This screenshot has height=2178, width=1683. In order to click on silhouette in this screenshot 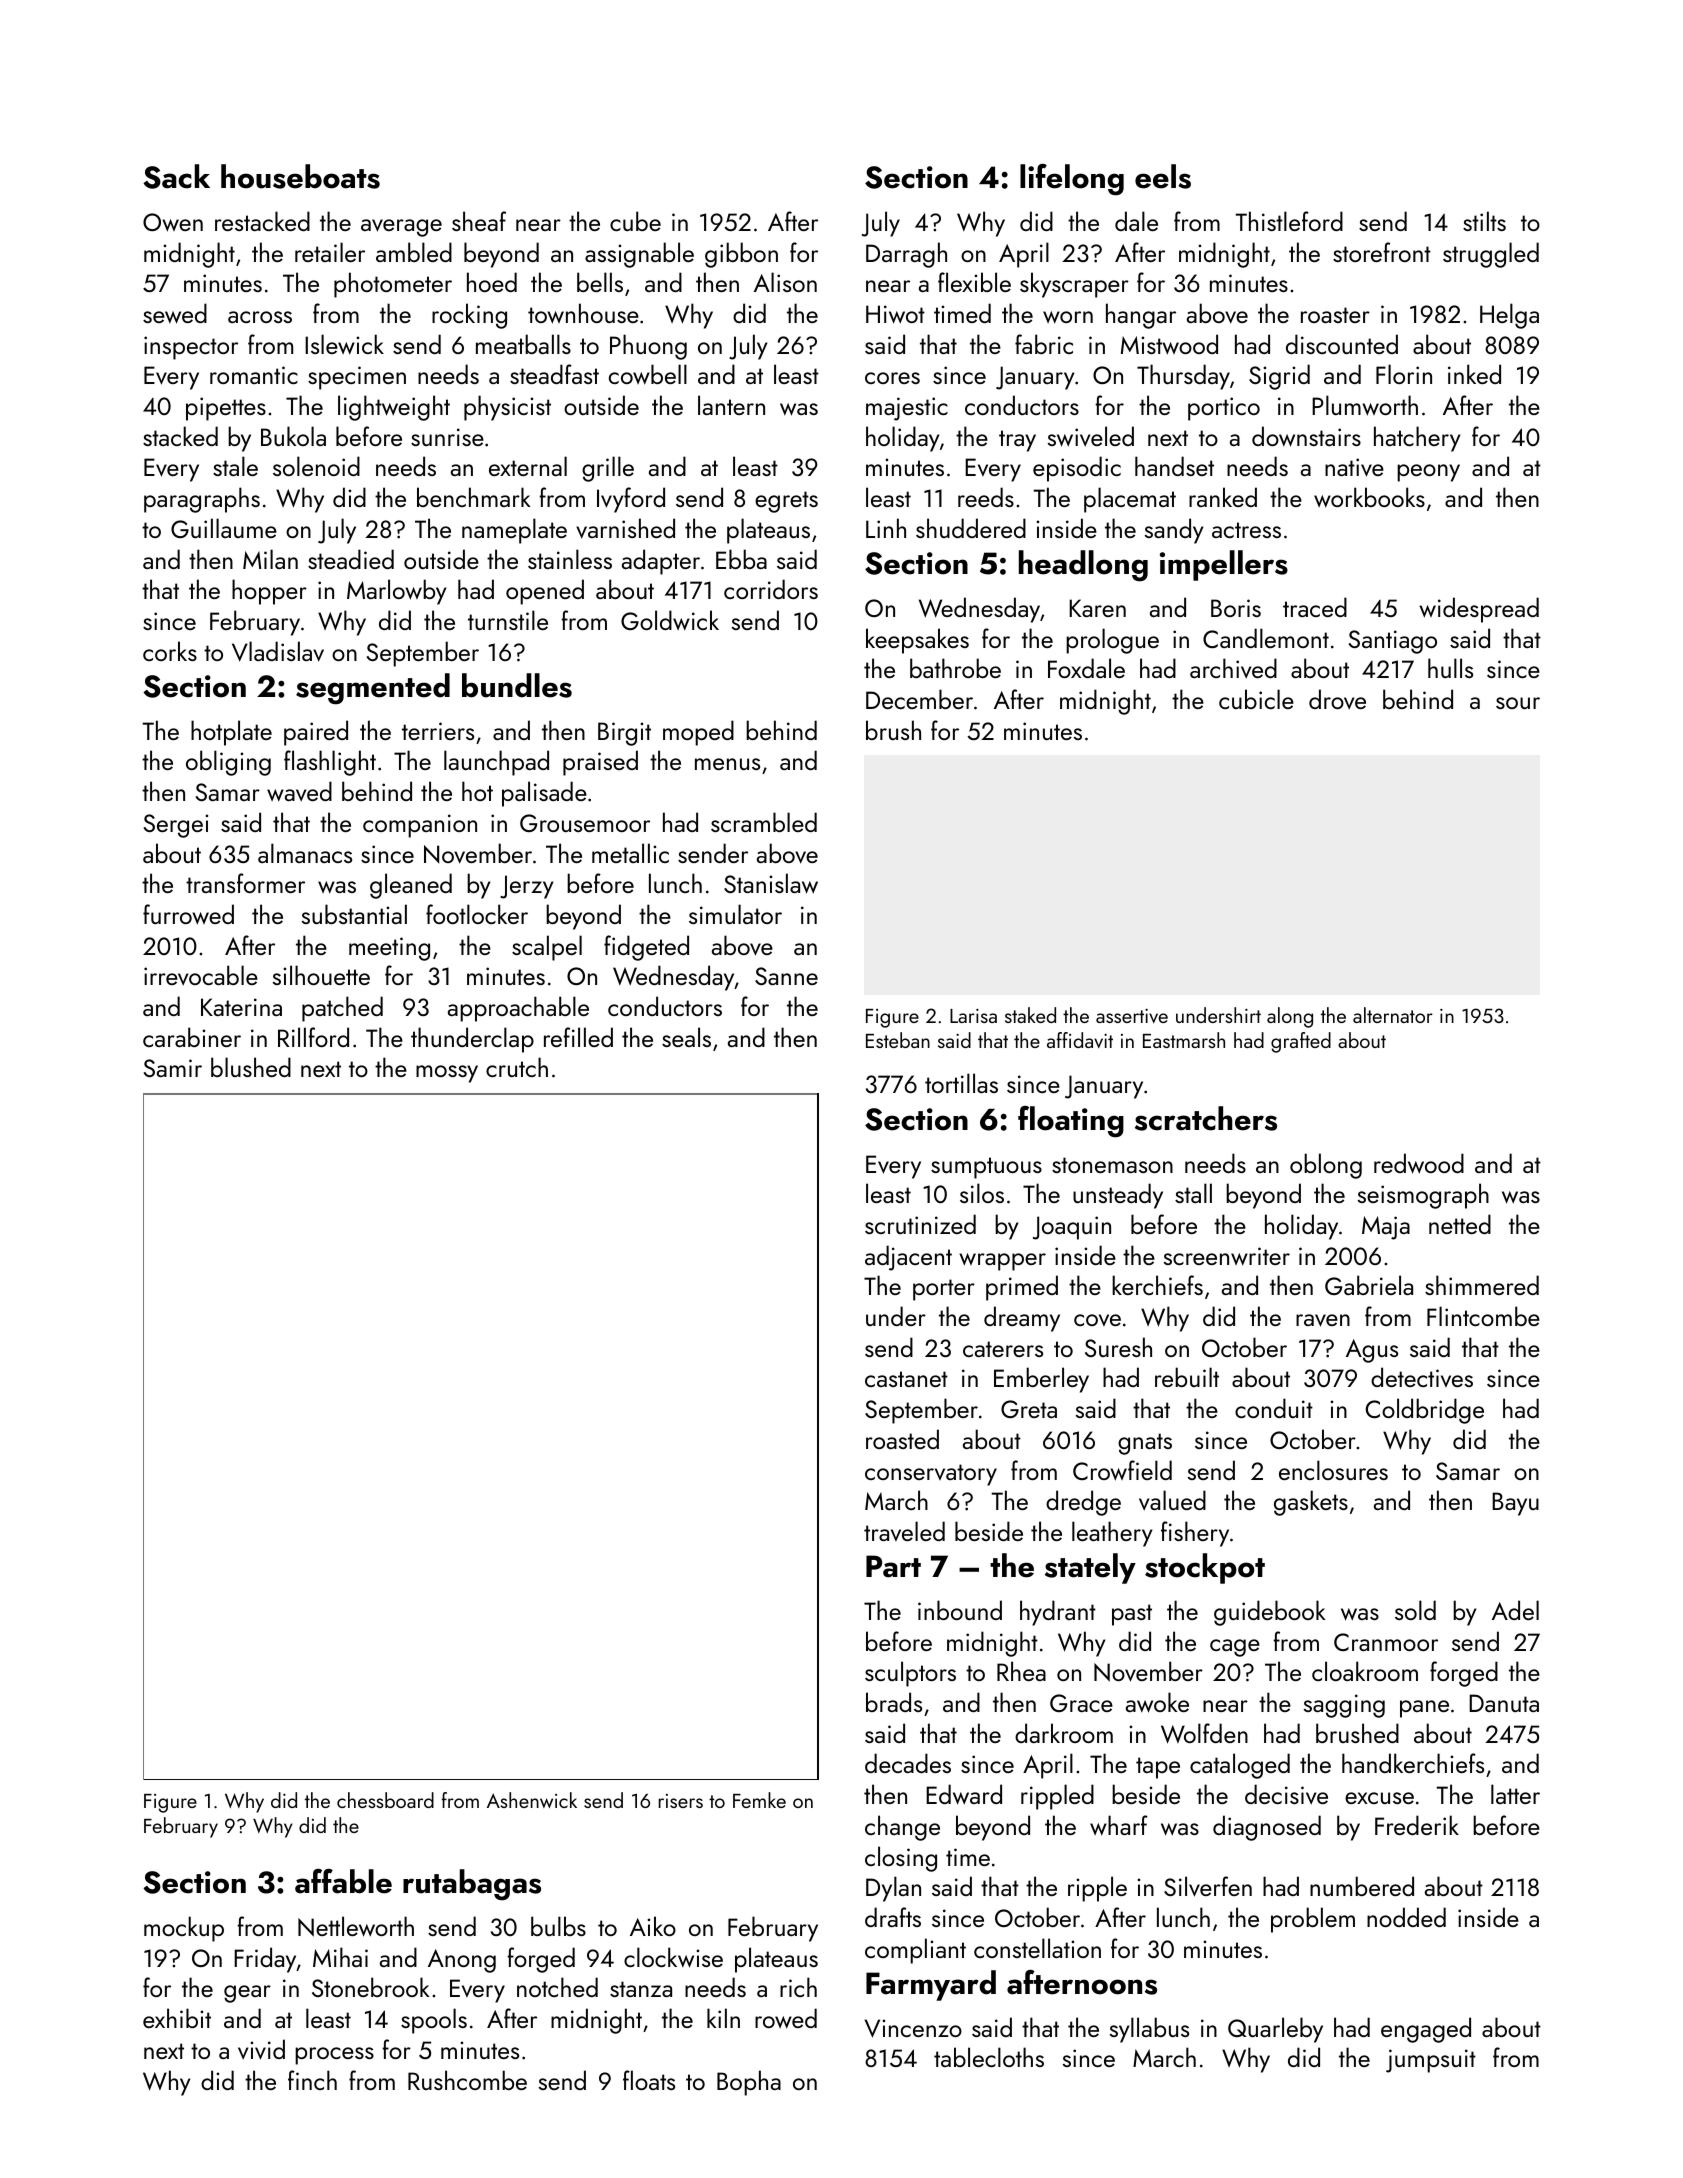, I will do `click(321, 975)`.
